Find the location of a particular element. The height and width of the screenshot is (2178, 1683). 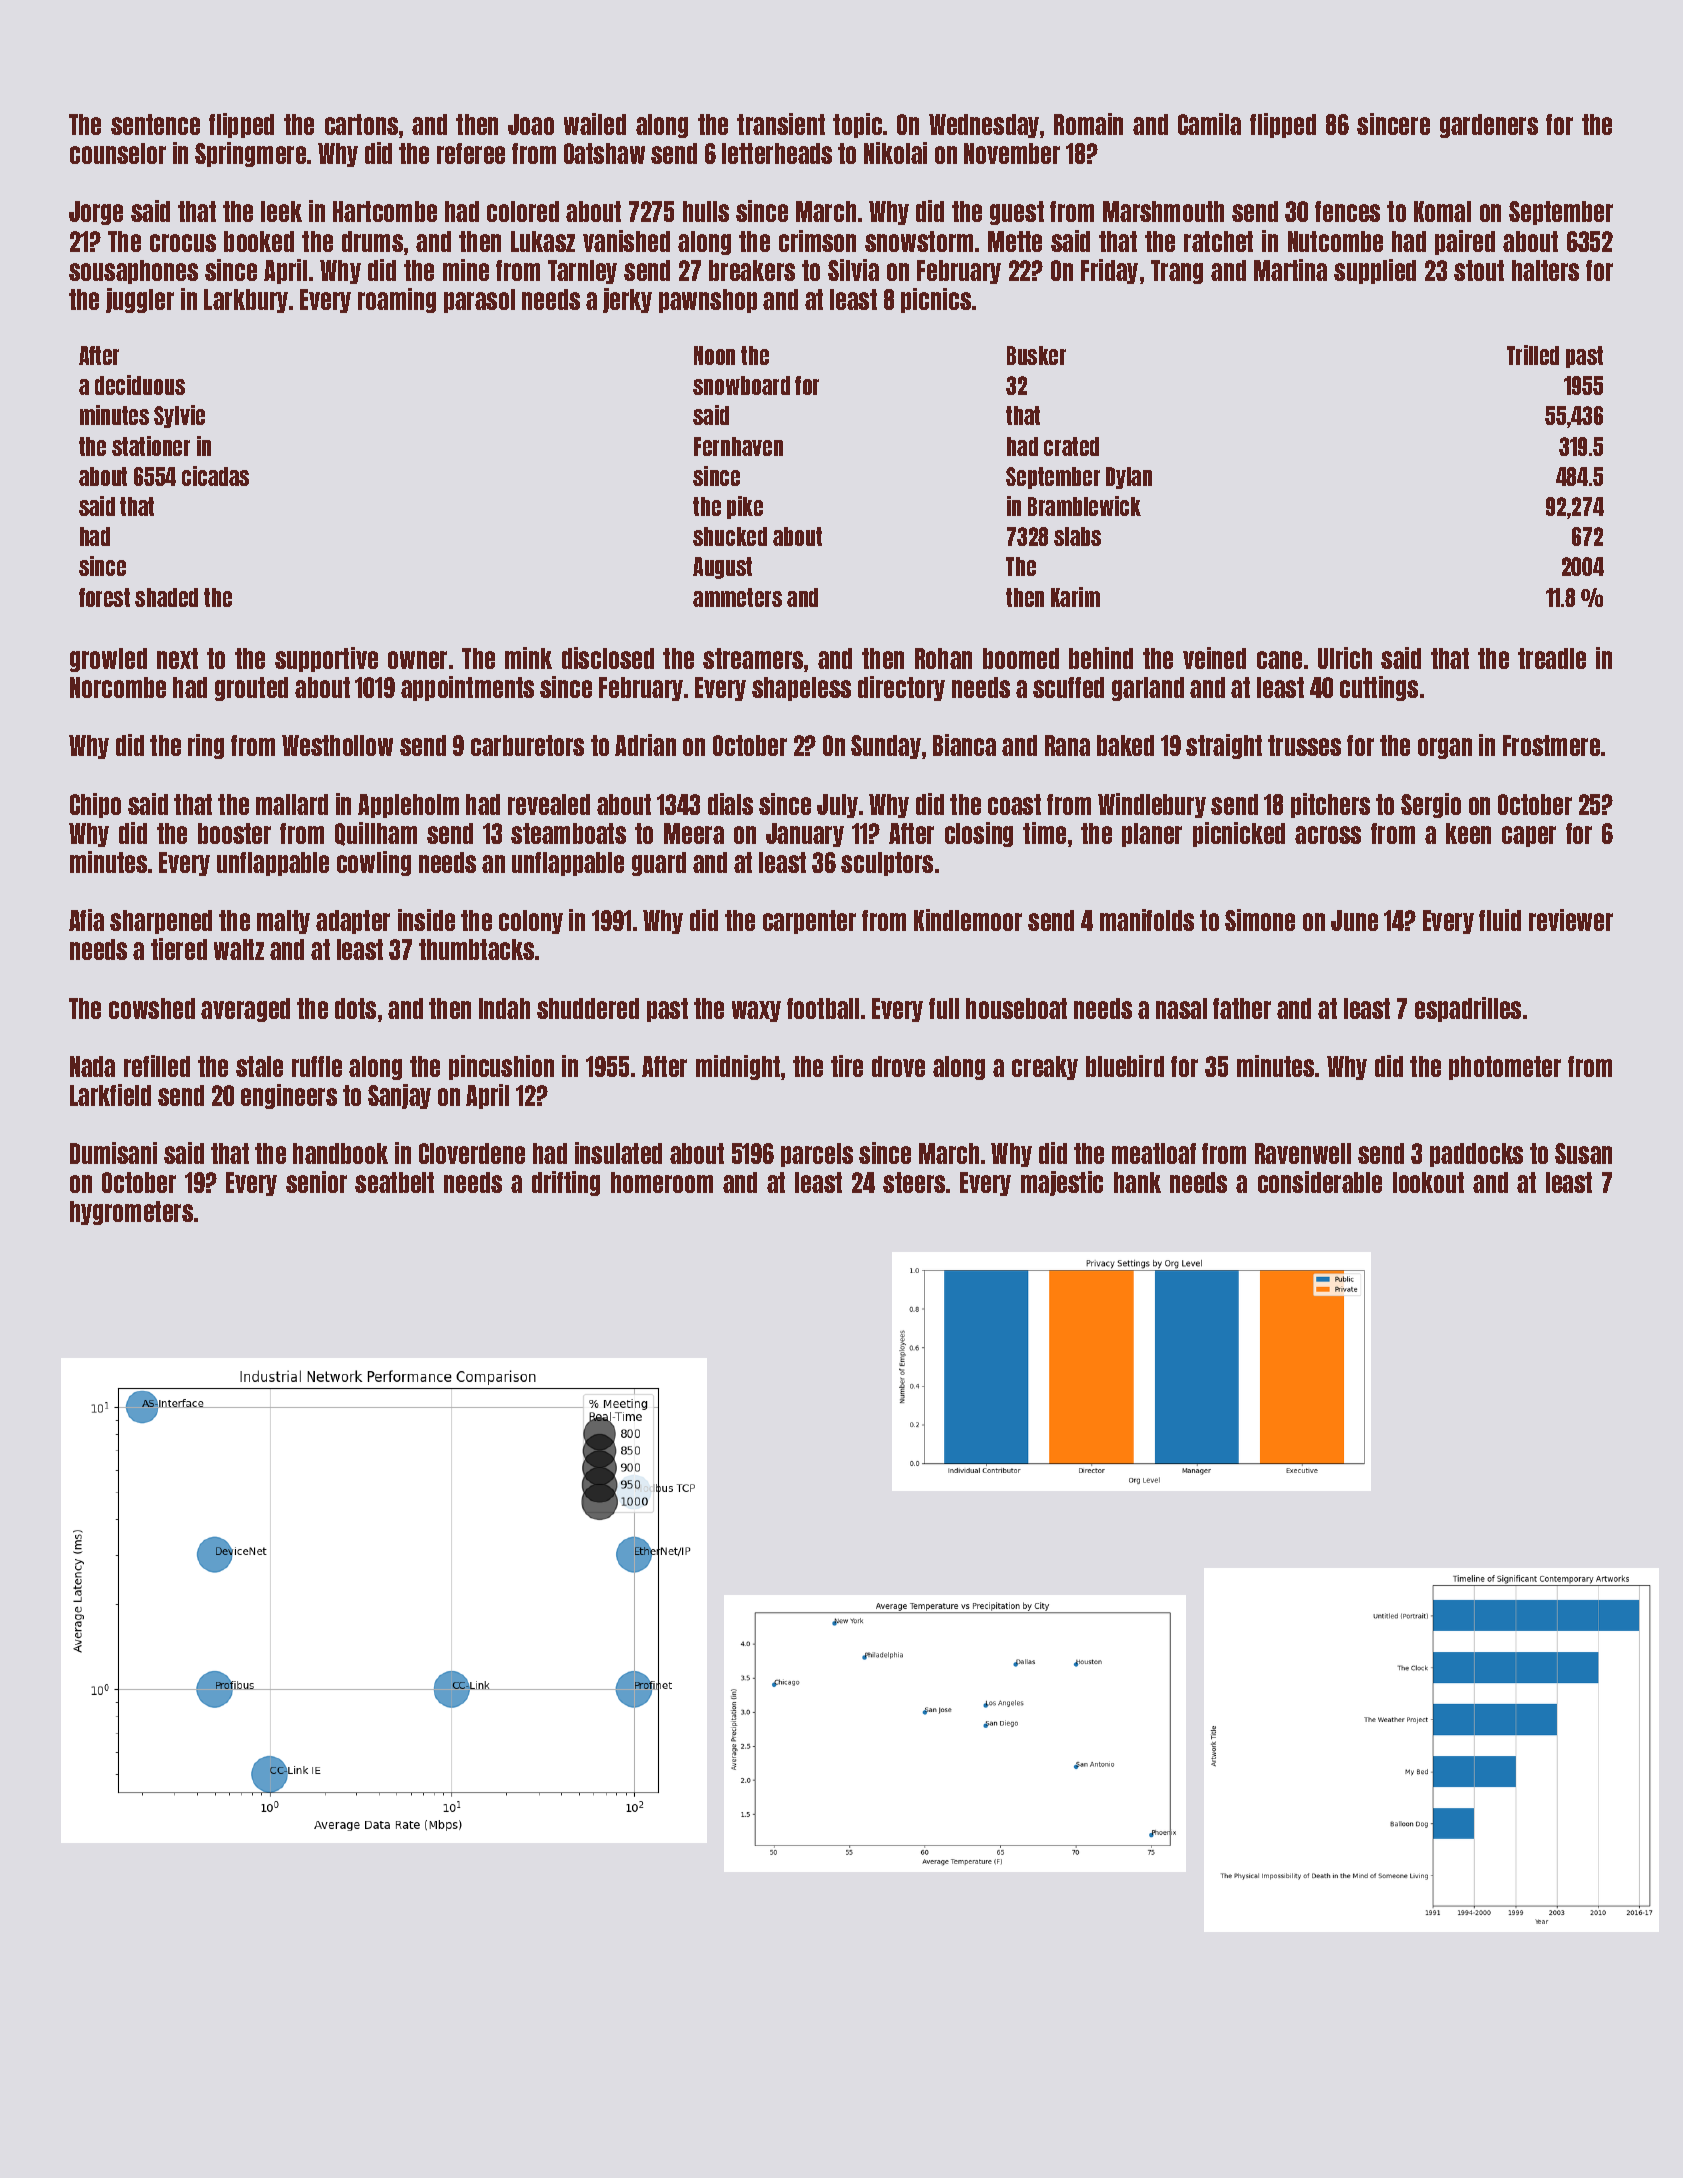

shapeless is located at coordinates (801, 689).
